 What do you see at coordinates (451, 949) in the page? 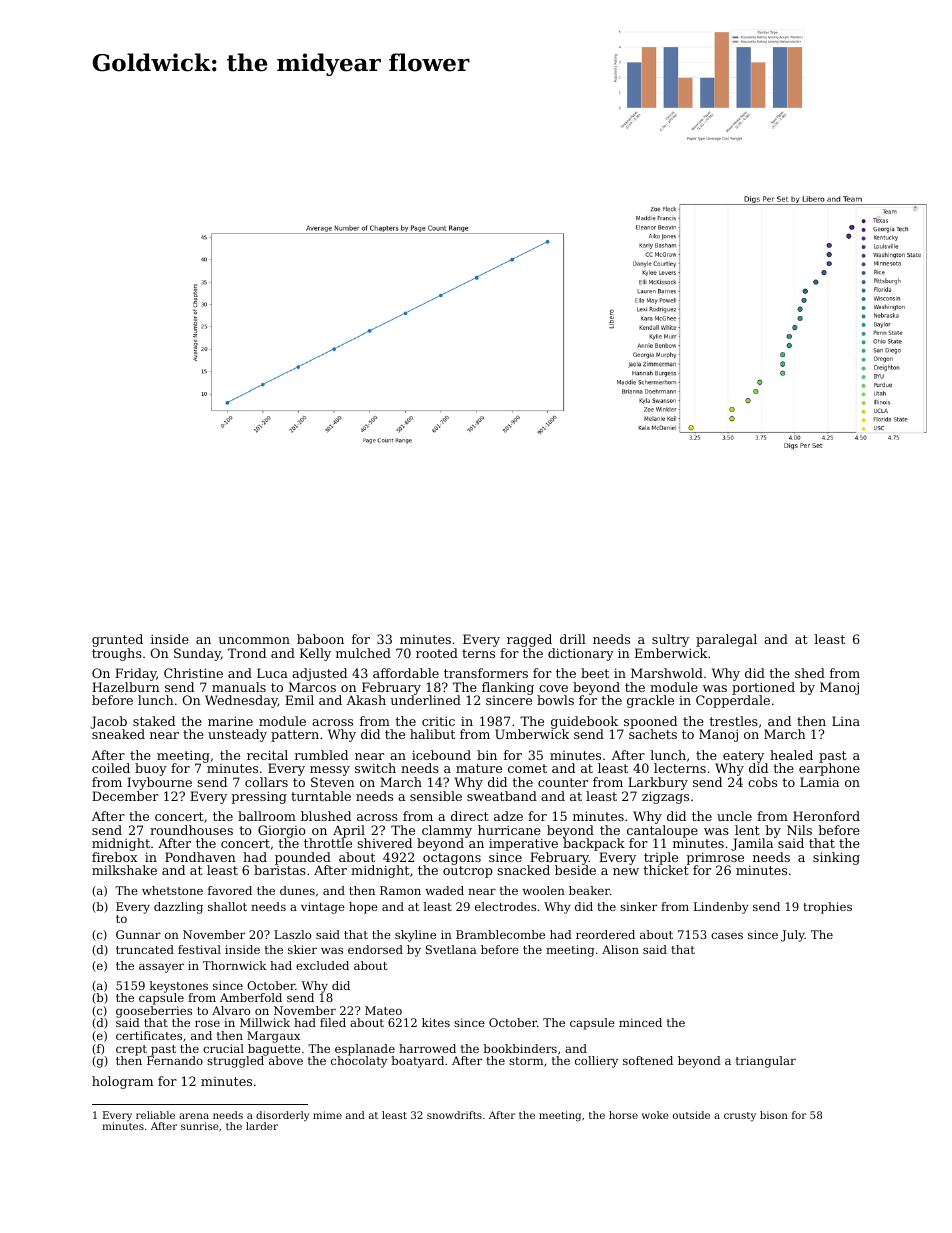
I see `Svetlana` at bounding box center [451, 949].
